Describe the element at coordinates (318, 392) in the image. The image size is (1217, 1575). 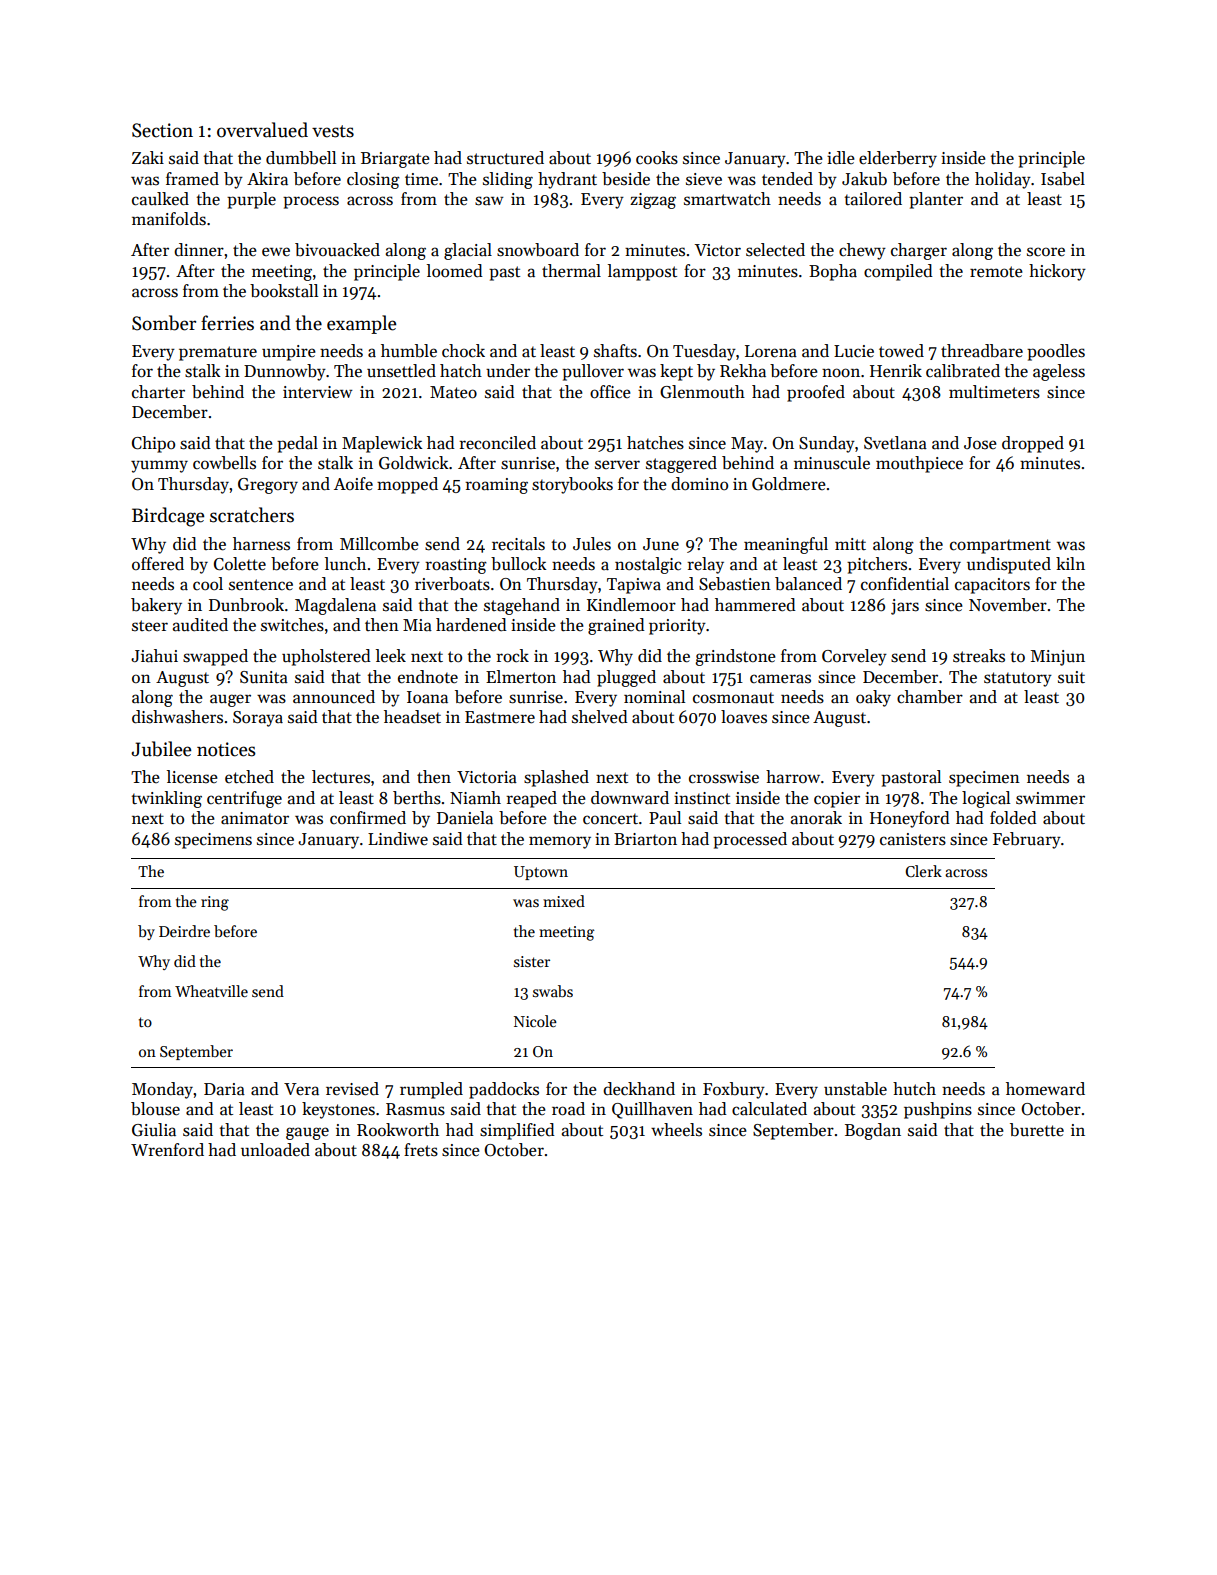
I see `interview` at that location.
